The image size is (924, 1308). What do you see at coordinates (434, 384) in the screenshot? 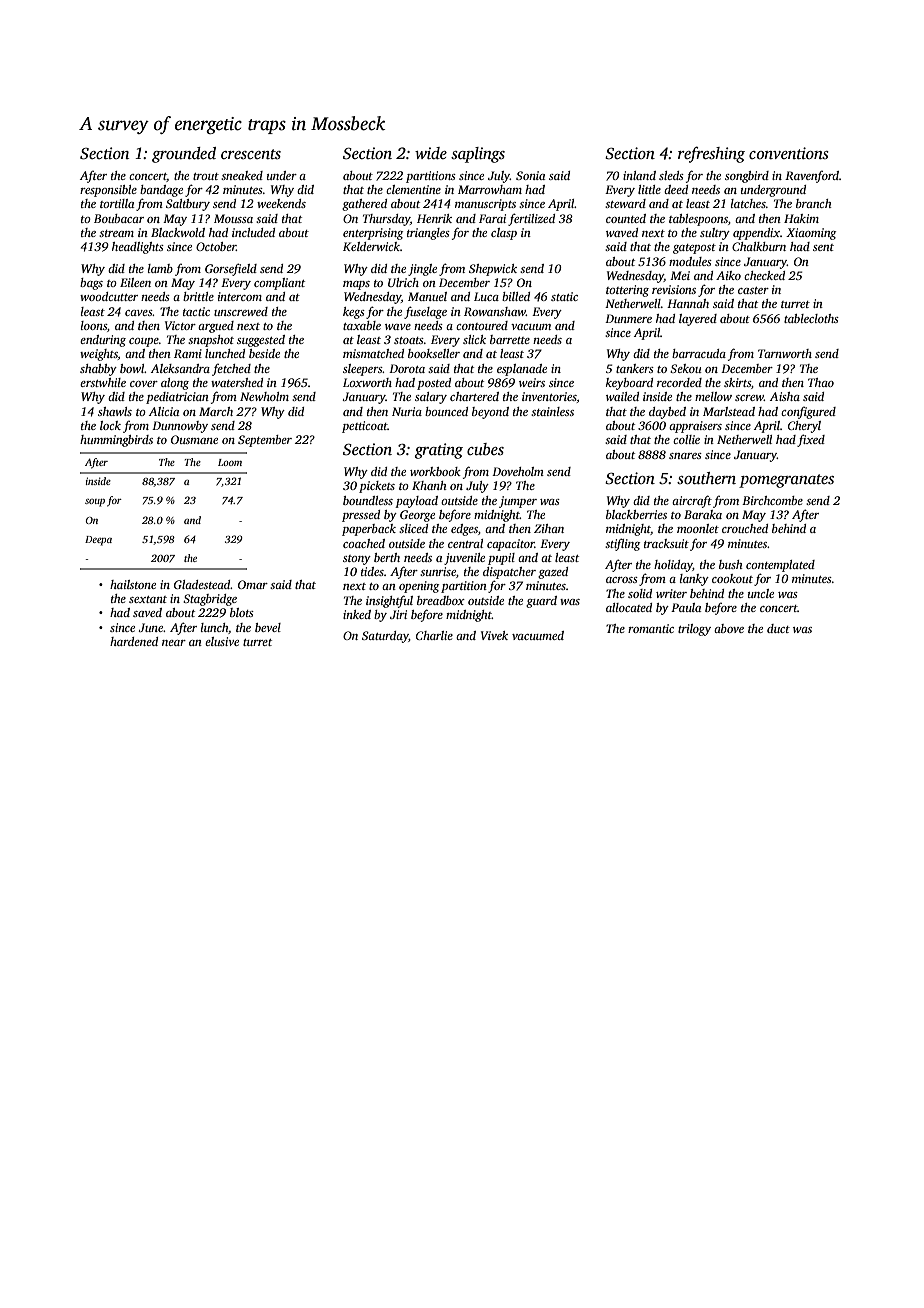
I see `posted` at bounding box center [434, 384].
